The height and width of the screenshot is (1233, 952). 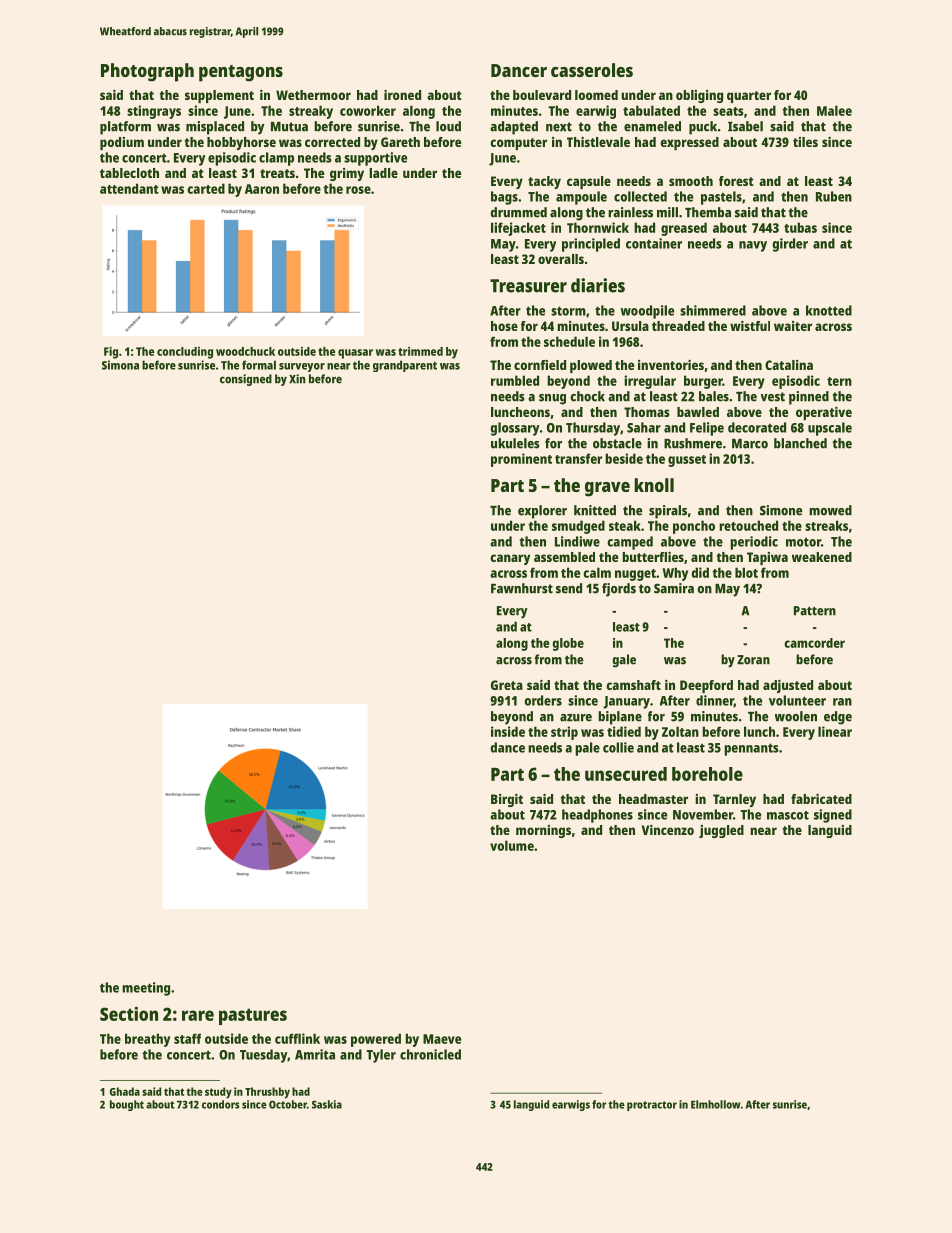 What do you see at coordinates (668, 830) in the screenshot?
I see `Vincenzo` at bounding box center [668, 830].
